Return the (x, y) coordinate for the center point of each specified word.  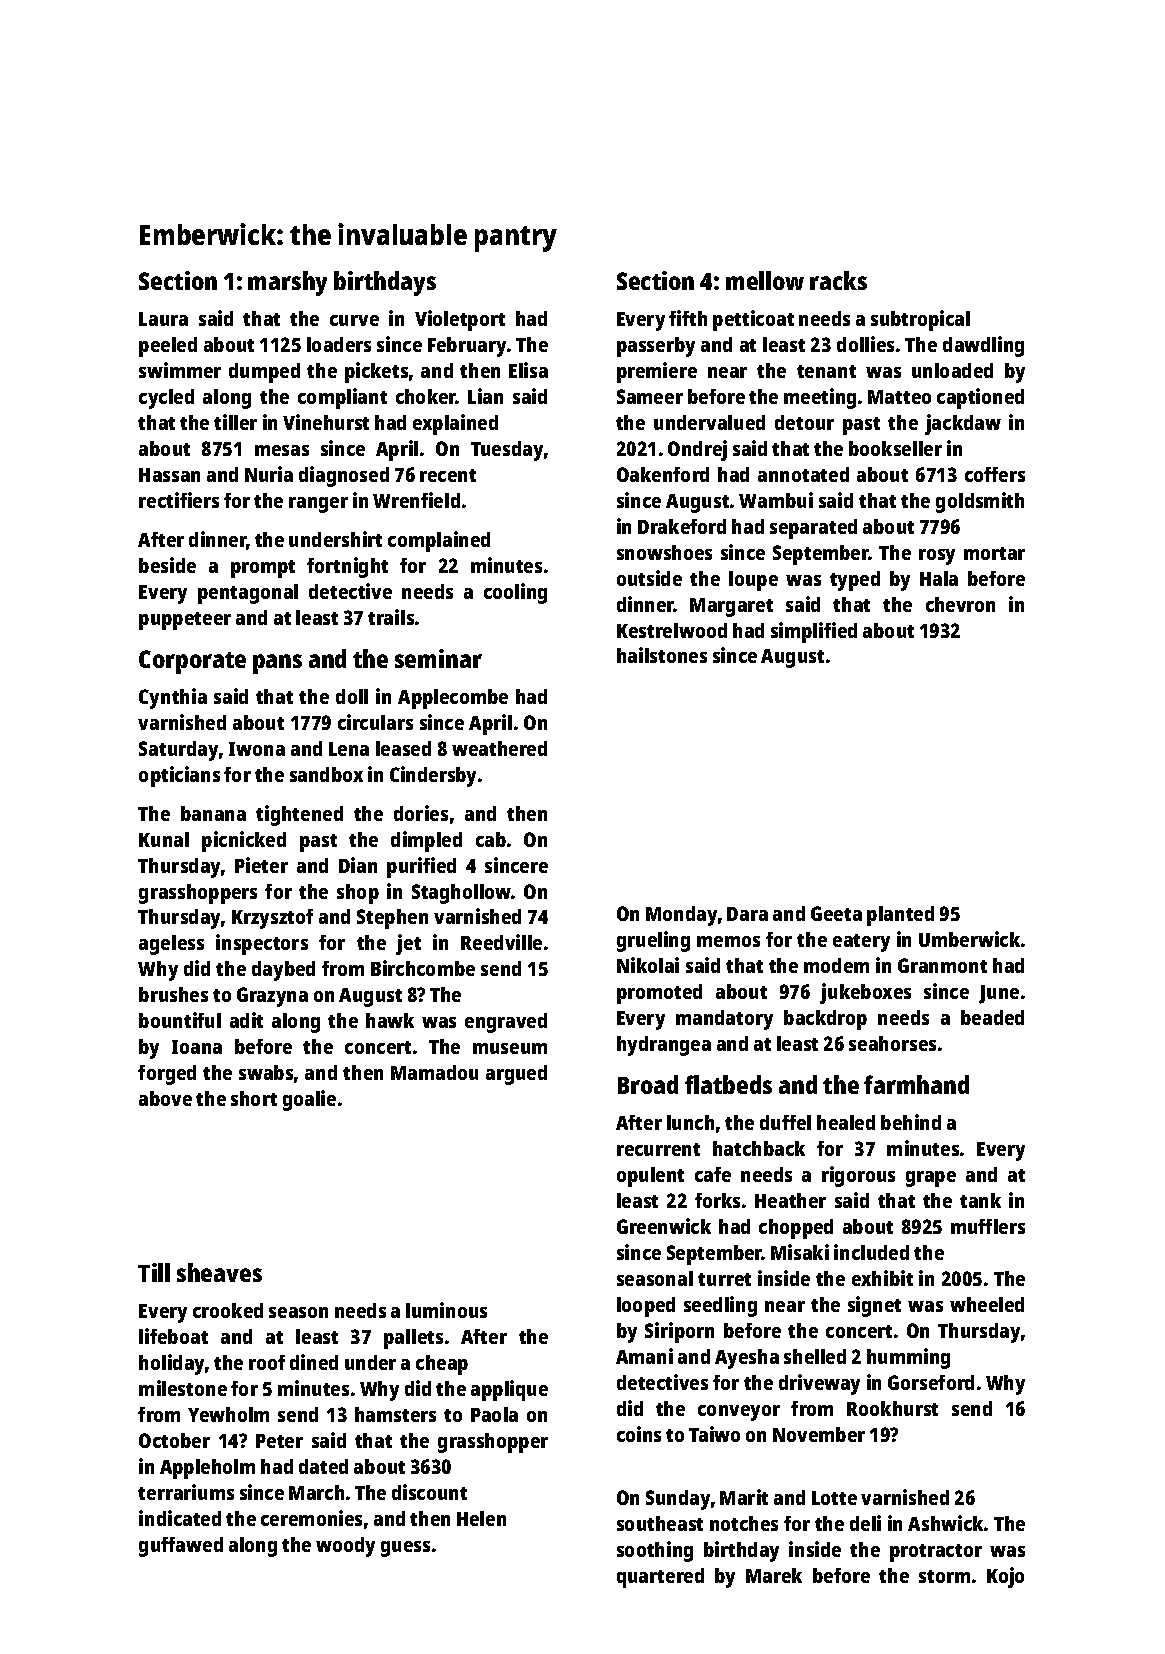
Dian (358, 865)
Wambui (776, 500)
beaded (992, 1017)
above (165, 1098)
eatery (861, 943)
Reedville (501, 942)
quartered (660, 1578)
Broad (648, 1084)
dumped (264, 373)
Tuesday (507, 451)
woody (345, 1547)
